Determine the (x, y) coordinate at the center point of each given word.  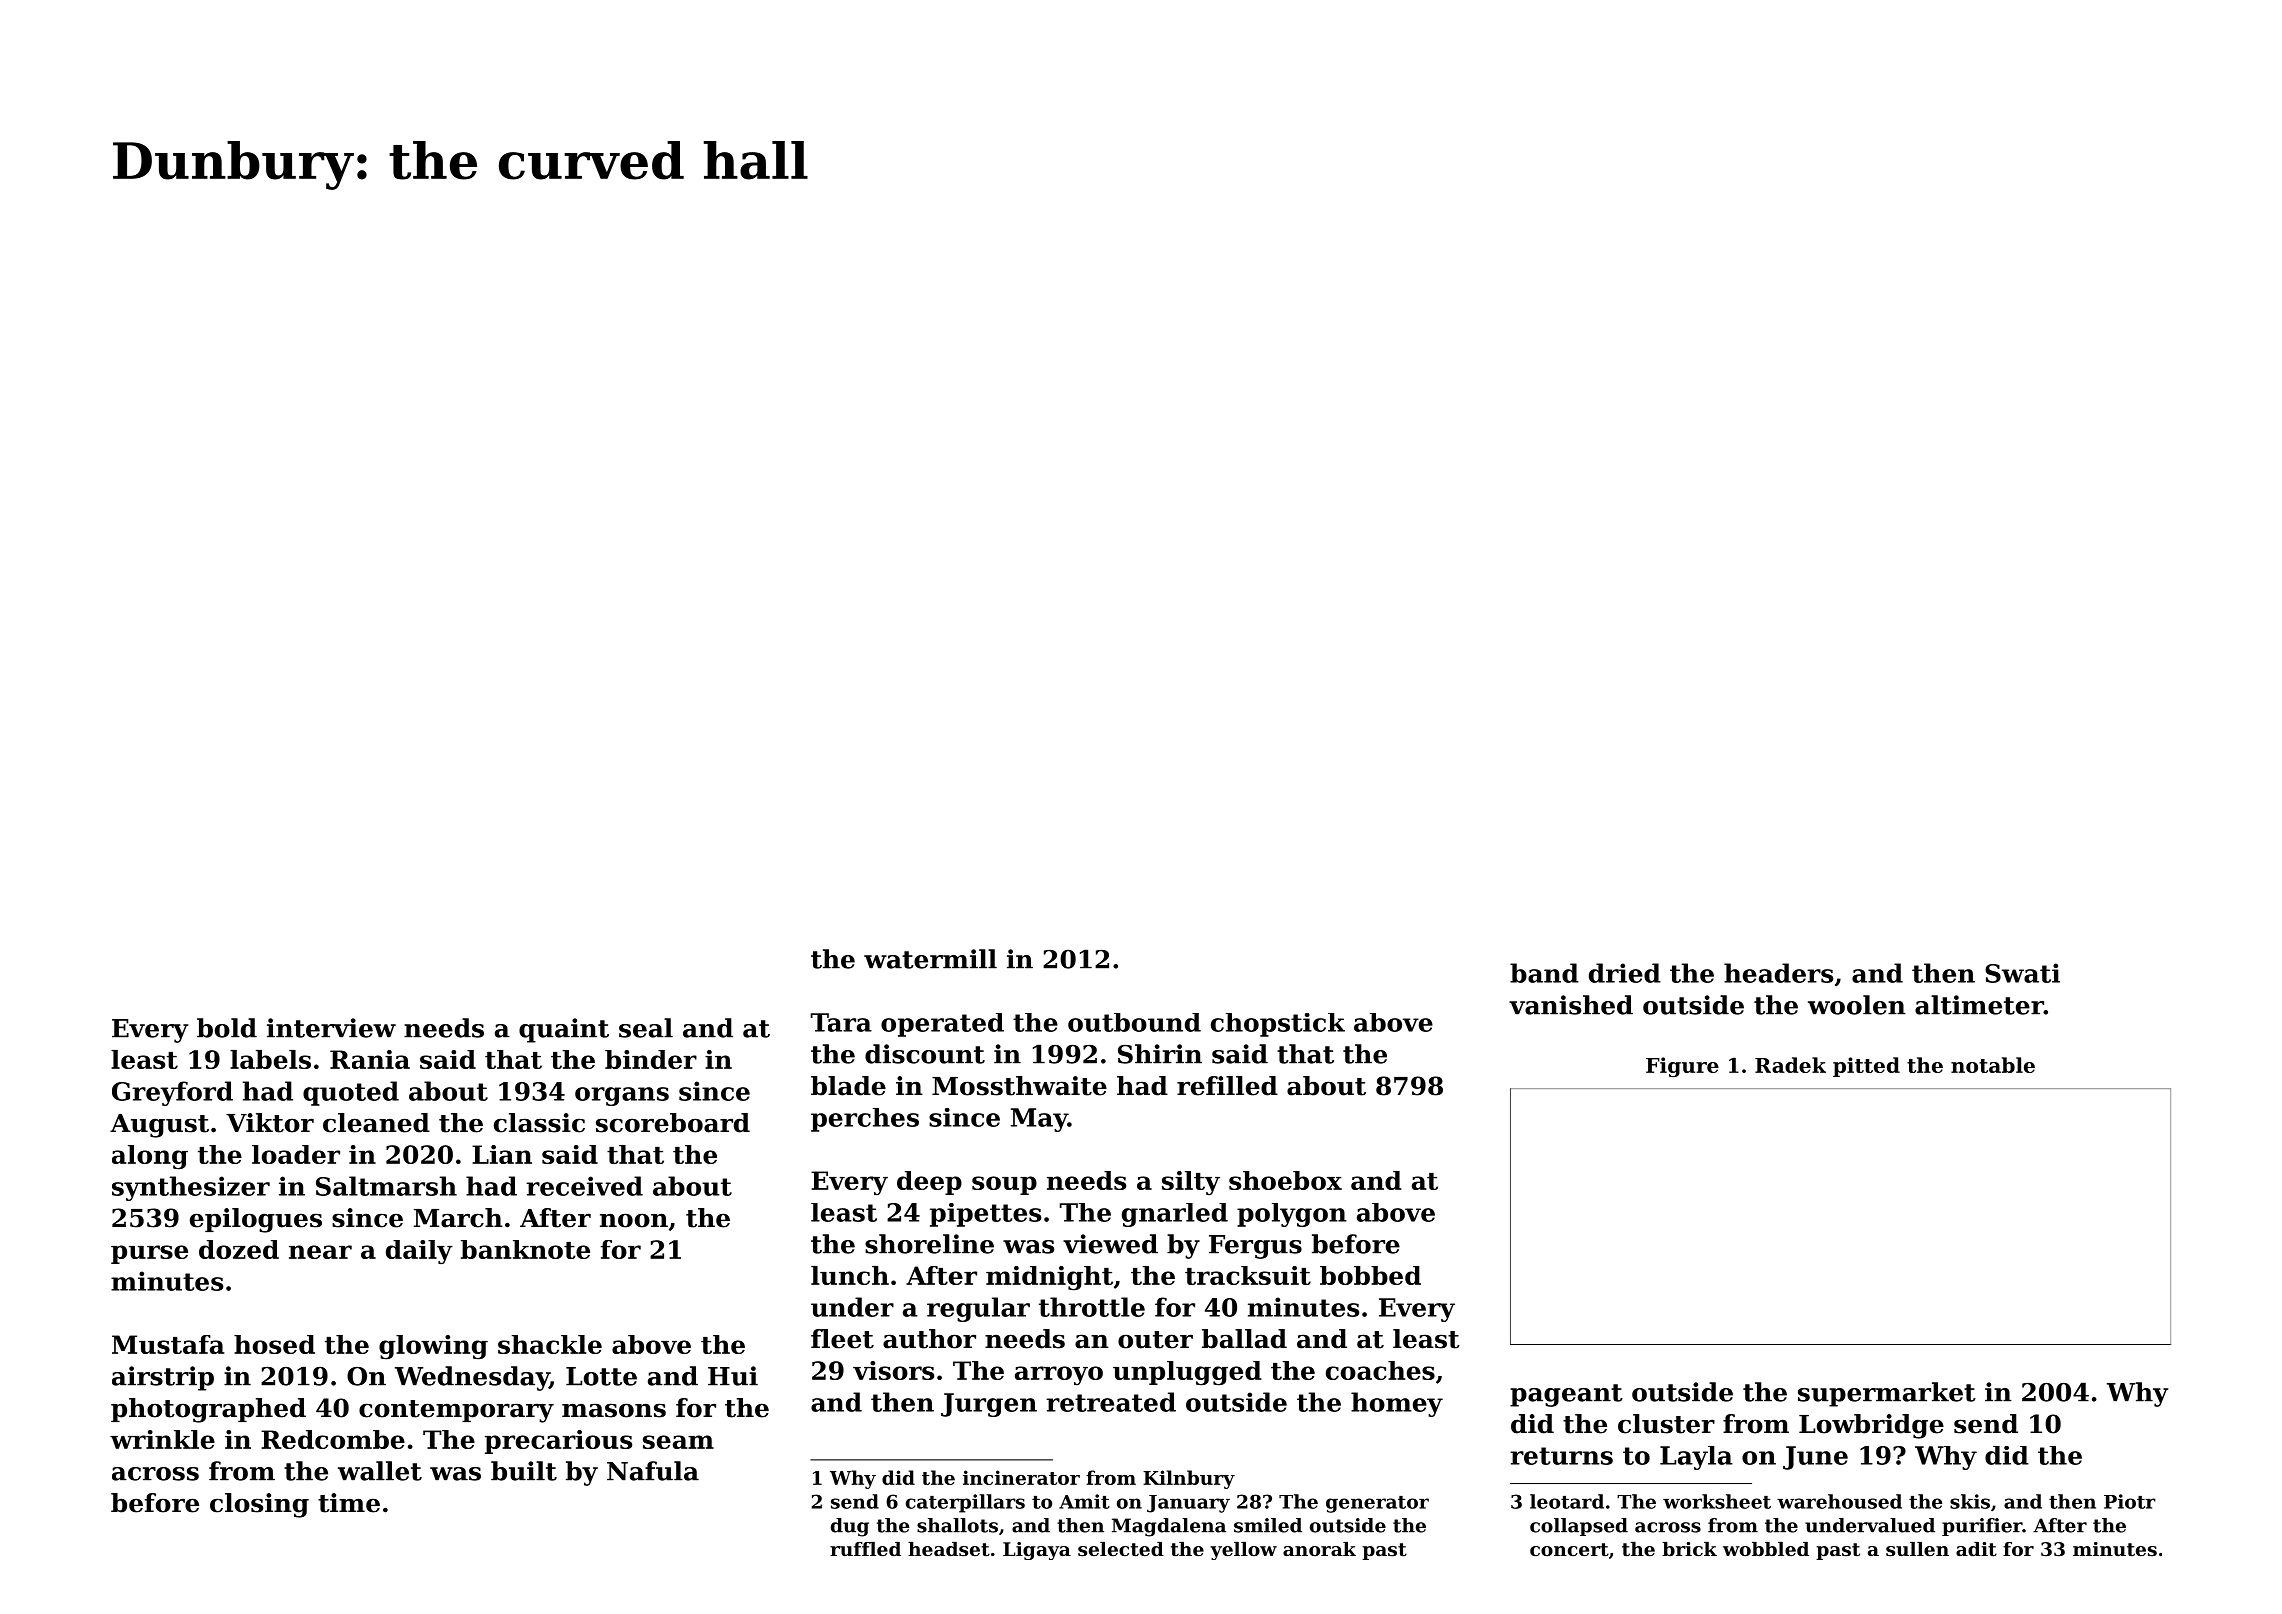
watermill (930, 959)
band (1544, 973)
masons (614, 1410)
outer (1155, 1340)
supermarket (1887, 1394)
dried (1625, 973)
